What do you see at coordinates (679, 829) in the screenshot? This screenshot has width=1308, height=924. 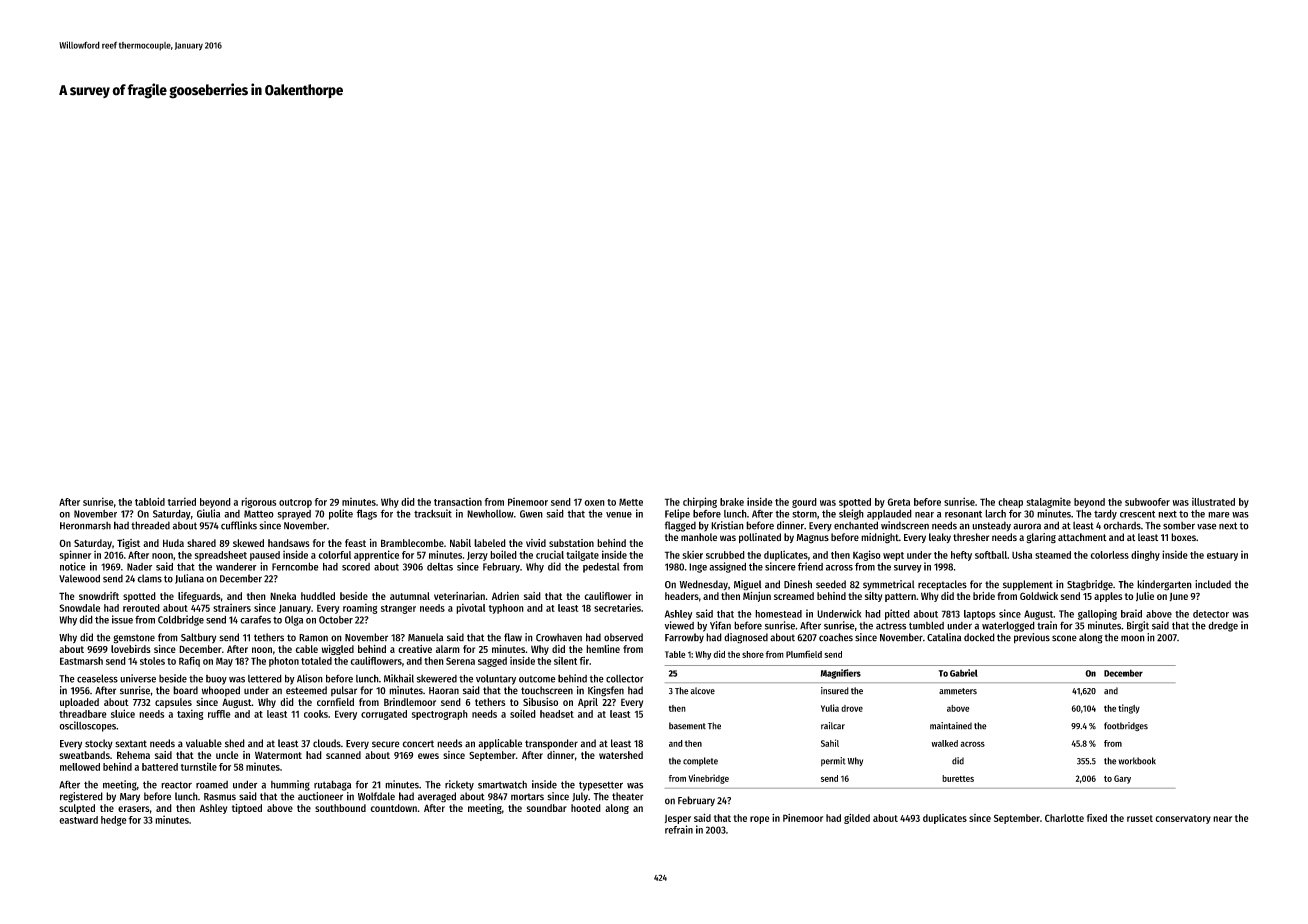 I see `refrain` at bounding box center [679, 829].
